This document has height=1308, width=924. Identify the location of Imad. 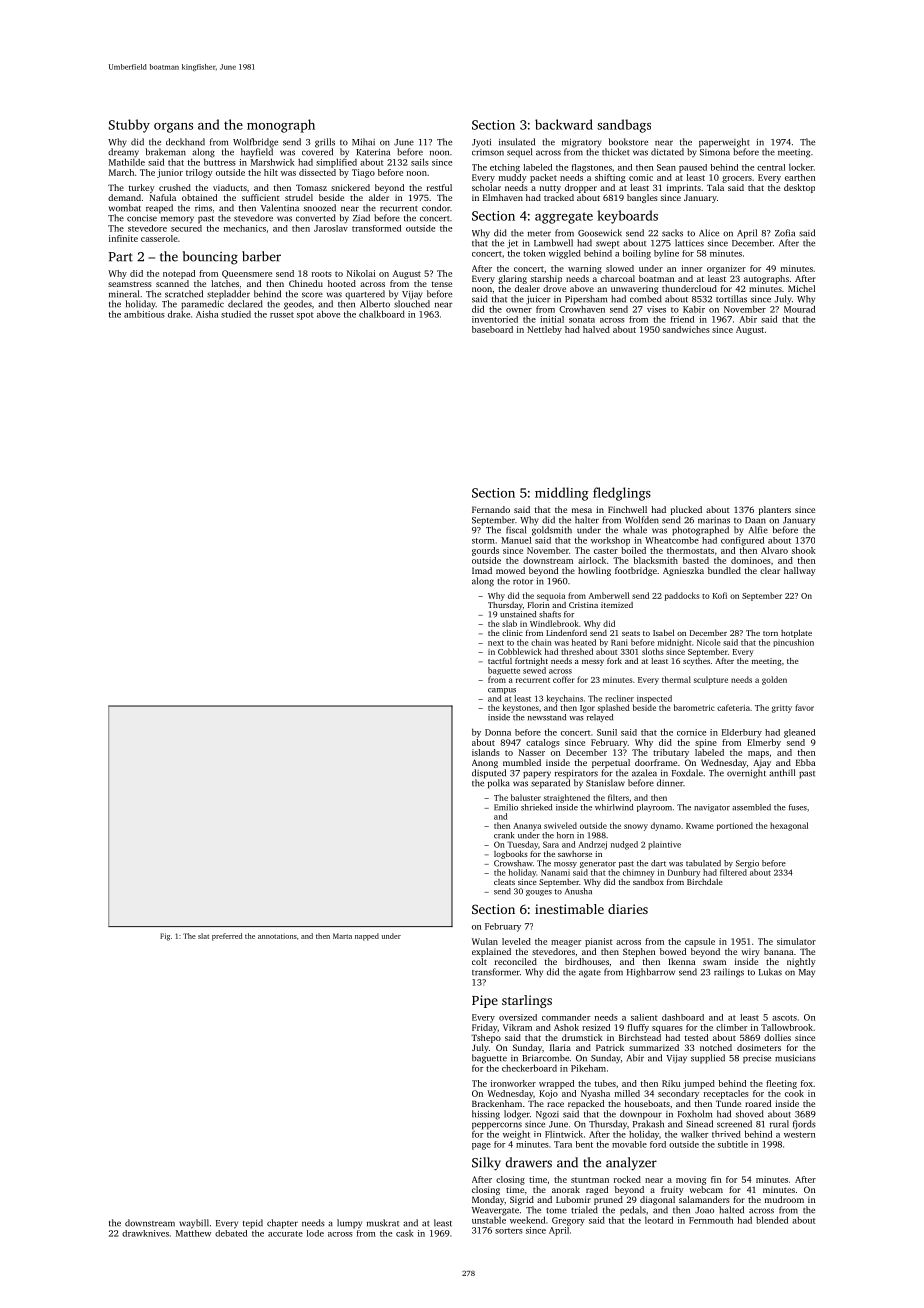
(482, 570).
